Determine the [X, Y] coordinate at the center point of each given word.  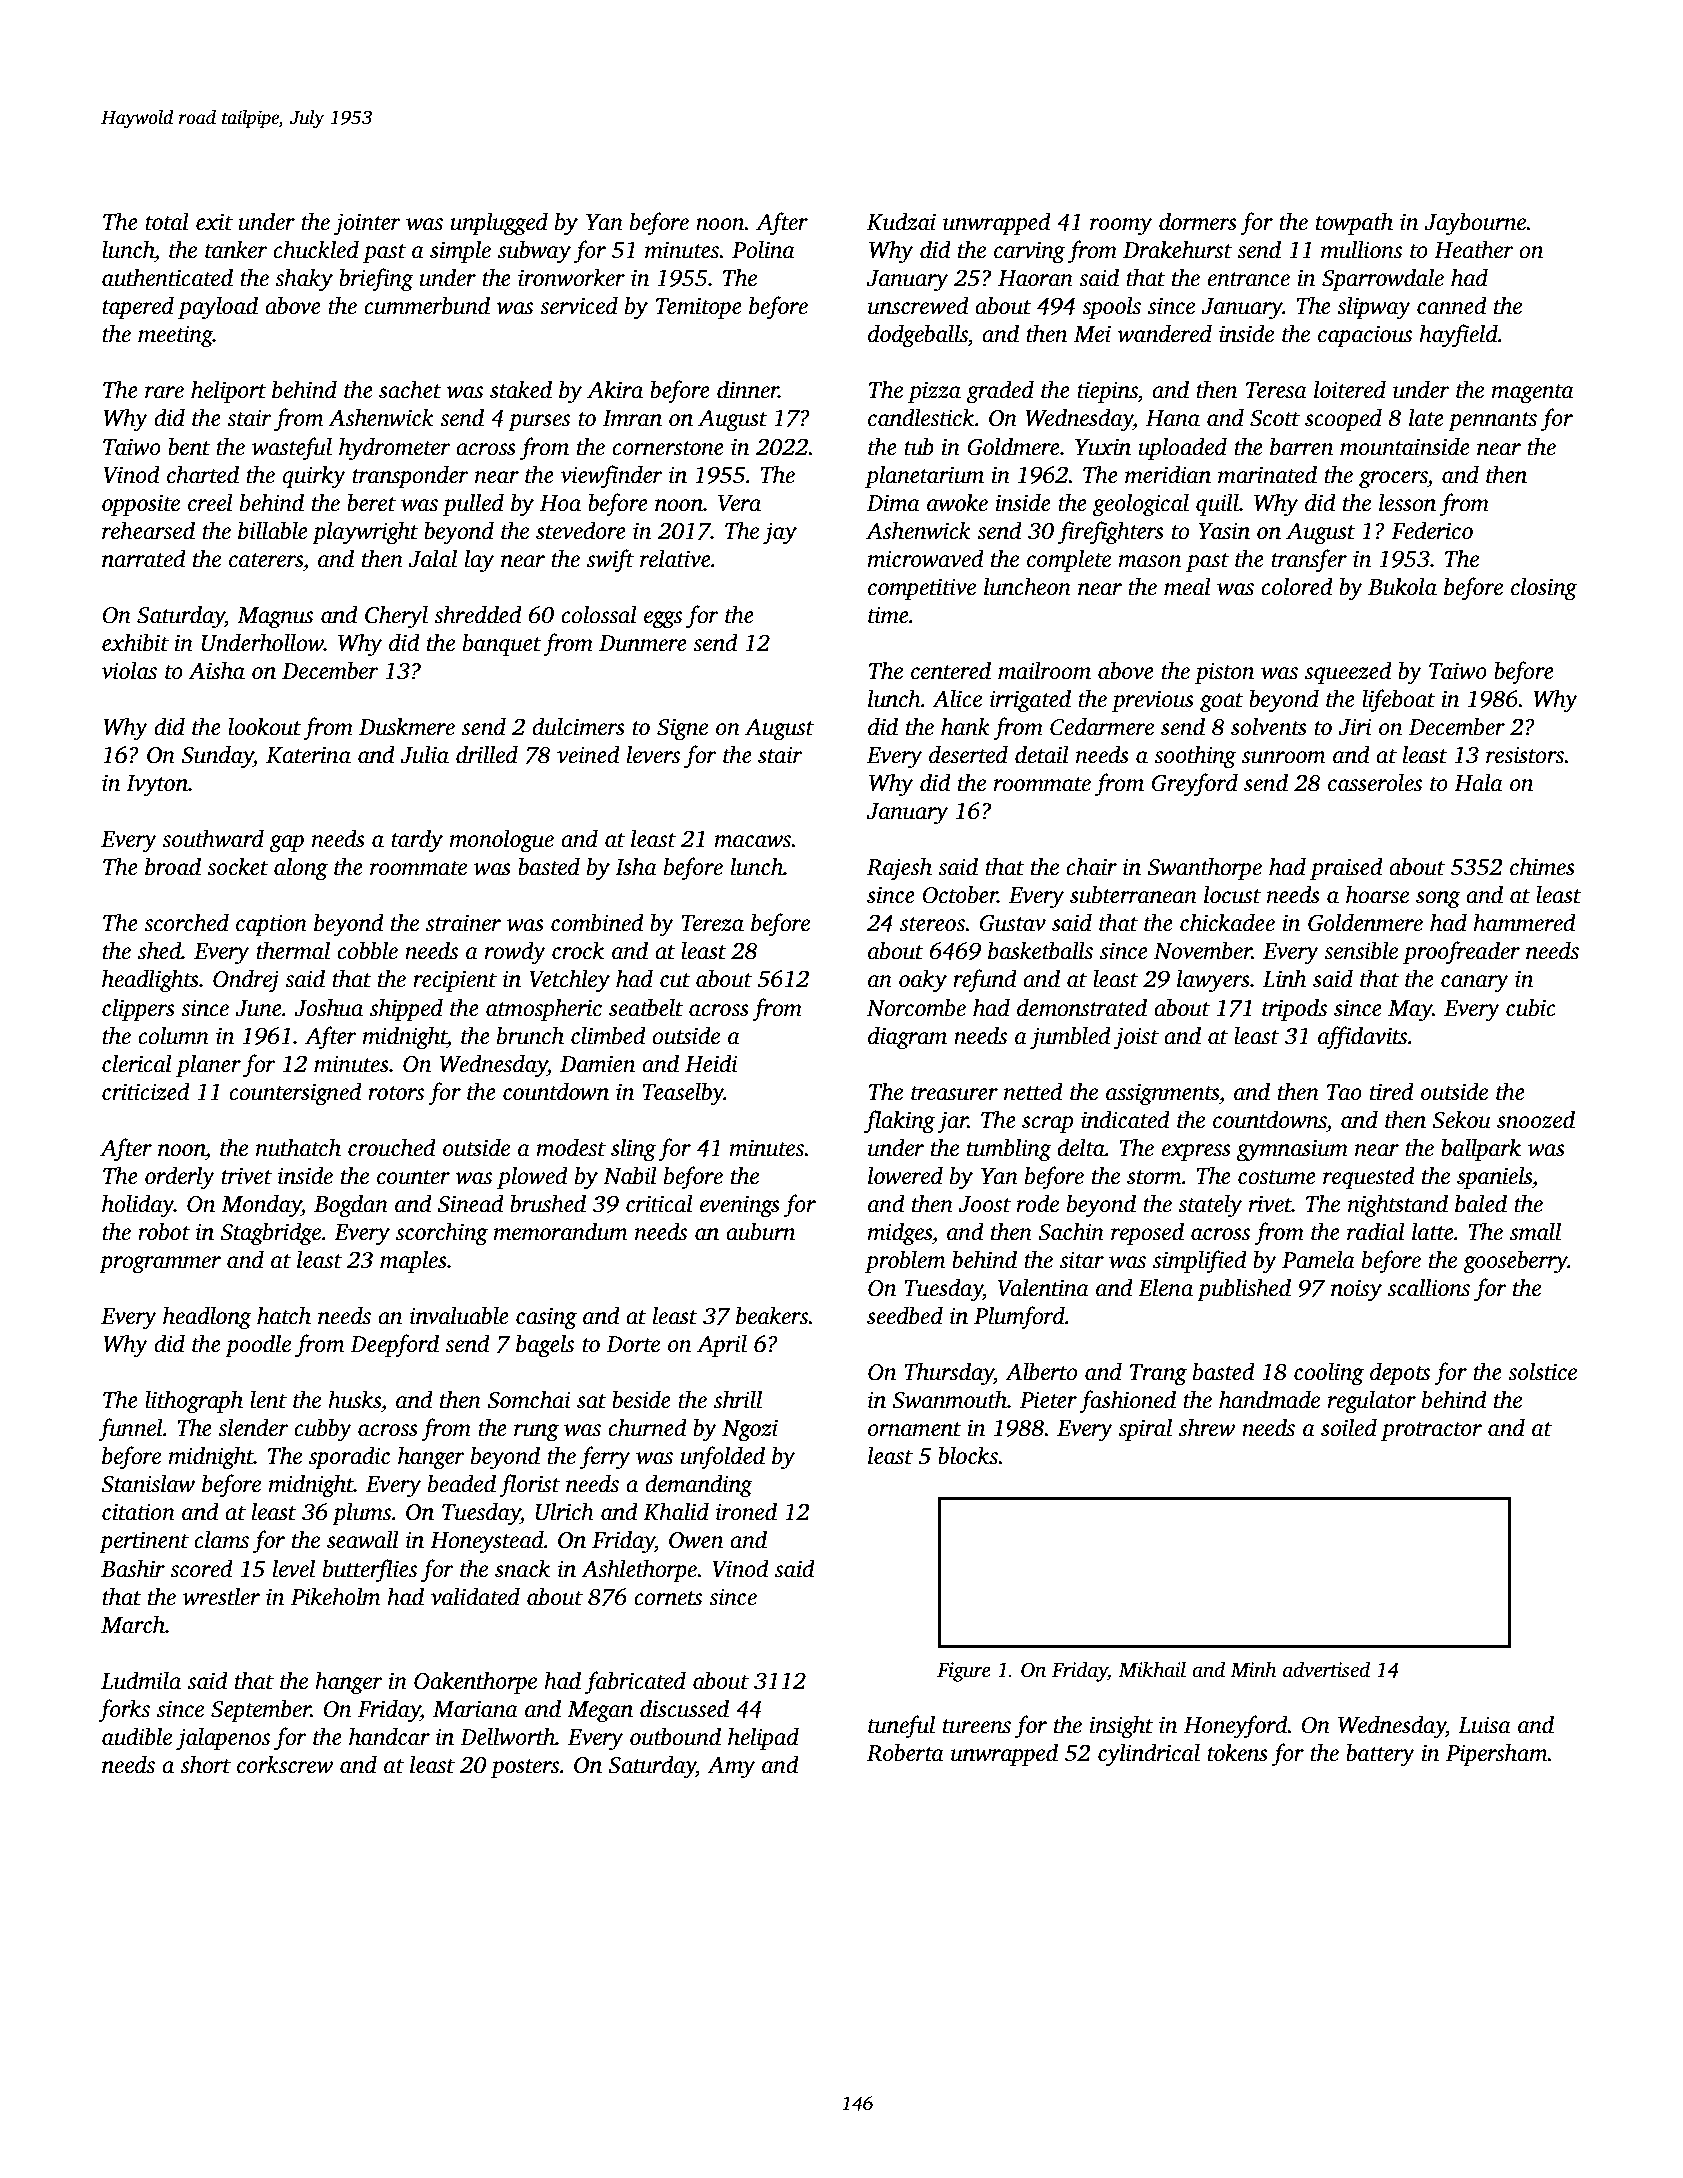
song [1438, 900]
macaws [753, 841]
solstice [1542, 1371]
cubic [1531, 1007]
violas [129, 670]
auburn [760, 1231]
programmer [160, 1265]
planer [208, 1065]
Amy [731, 1767]
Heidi [711, 1063]
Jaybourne [1475, 224]
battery [1380, 1755]
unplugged [499, 224]
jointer [367, 224]
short [206, 1764]
